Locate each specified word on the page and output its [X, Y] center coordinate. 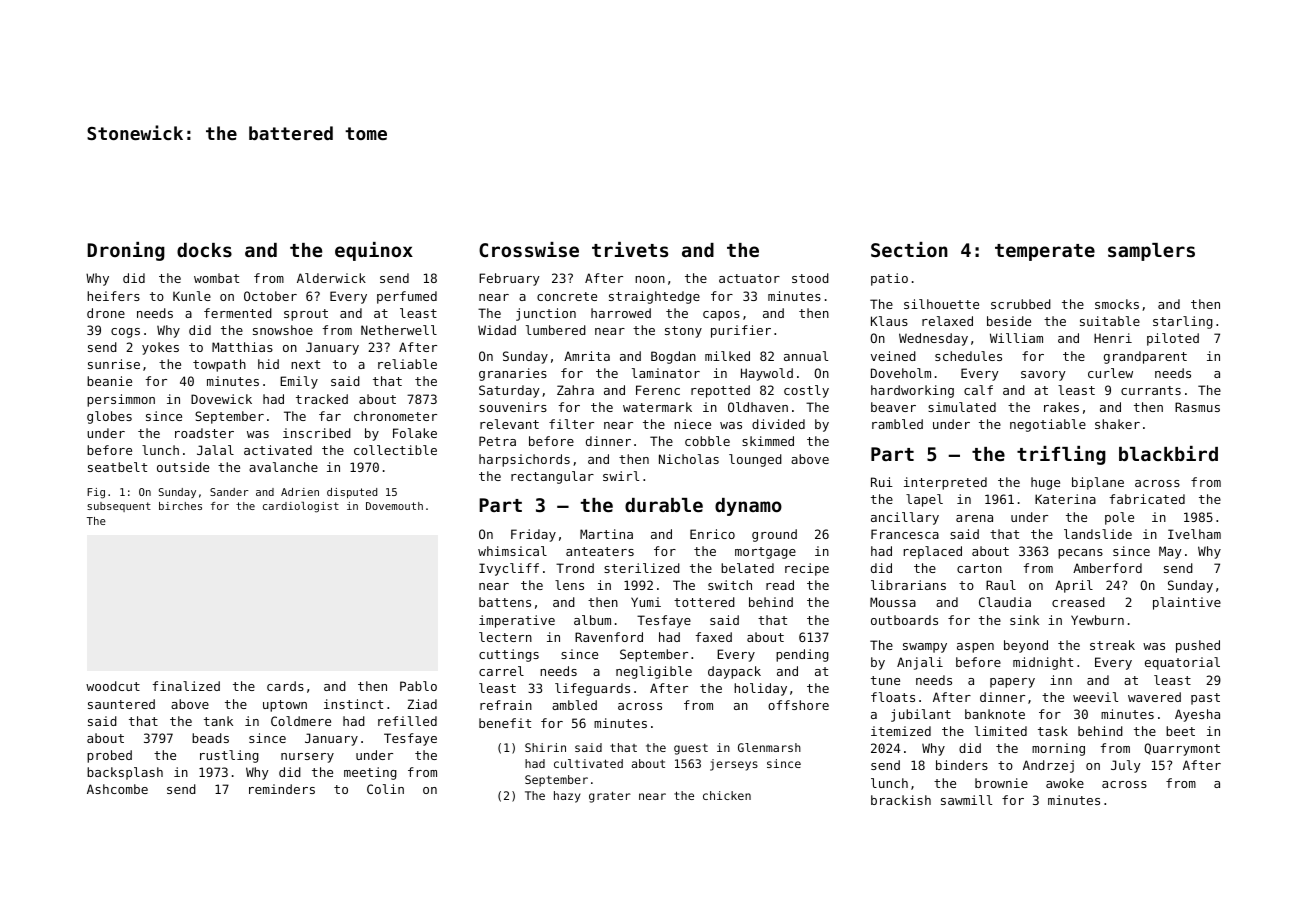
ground [774, 535]
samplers [1151, 252]
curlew [1110, 373]
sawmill [966, 800]
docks [204, 250]
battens [505, 602]
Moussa [893, 602]
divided [778, 424]
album [592, 620]
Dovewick [221, 399]
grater [610, 797]
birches [180, 506]
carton [979, 568]
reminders [282, 789]
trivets [630, 249]
